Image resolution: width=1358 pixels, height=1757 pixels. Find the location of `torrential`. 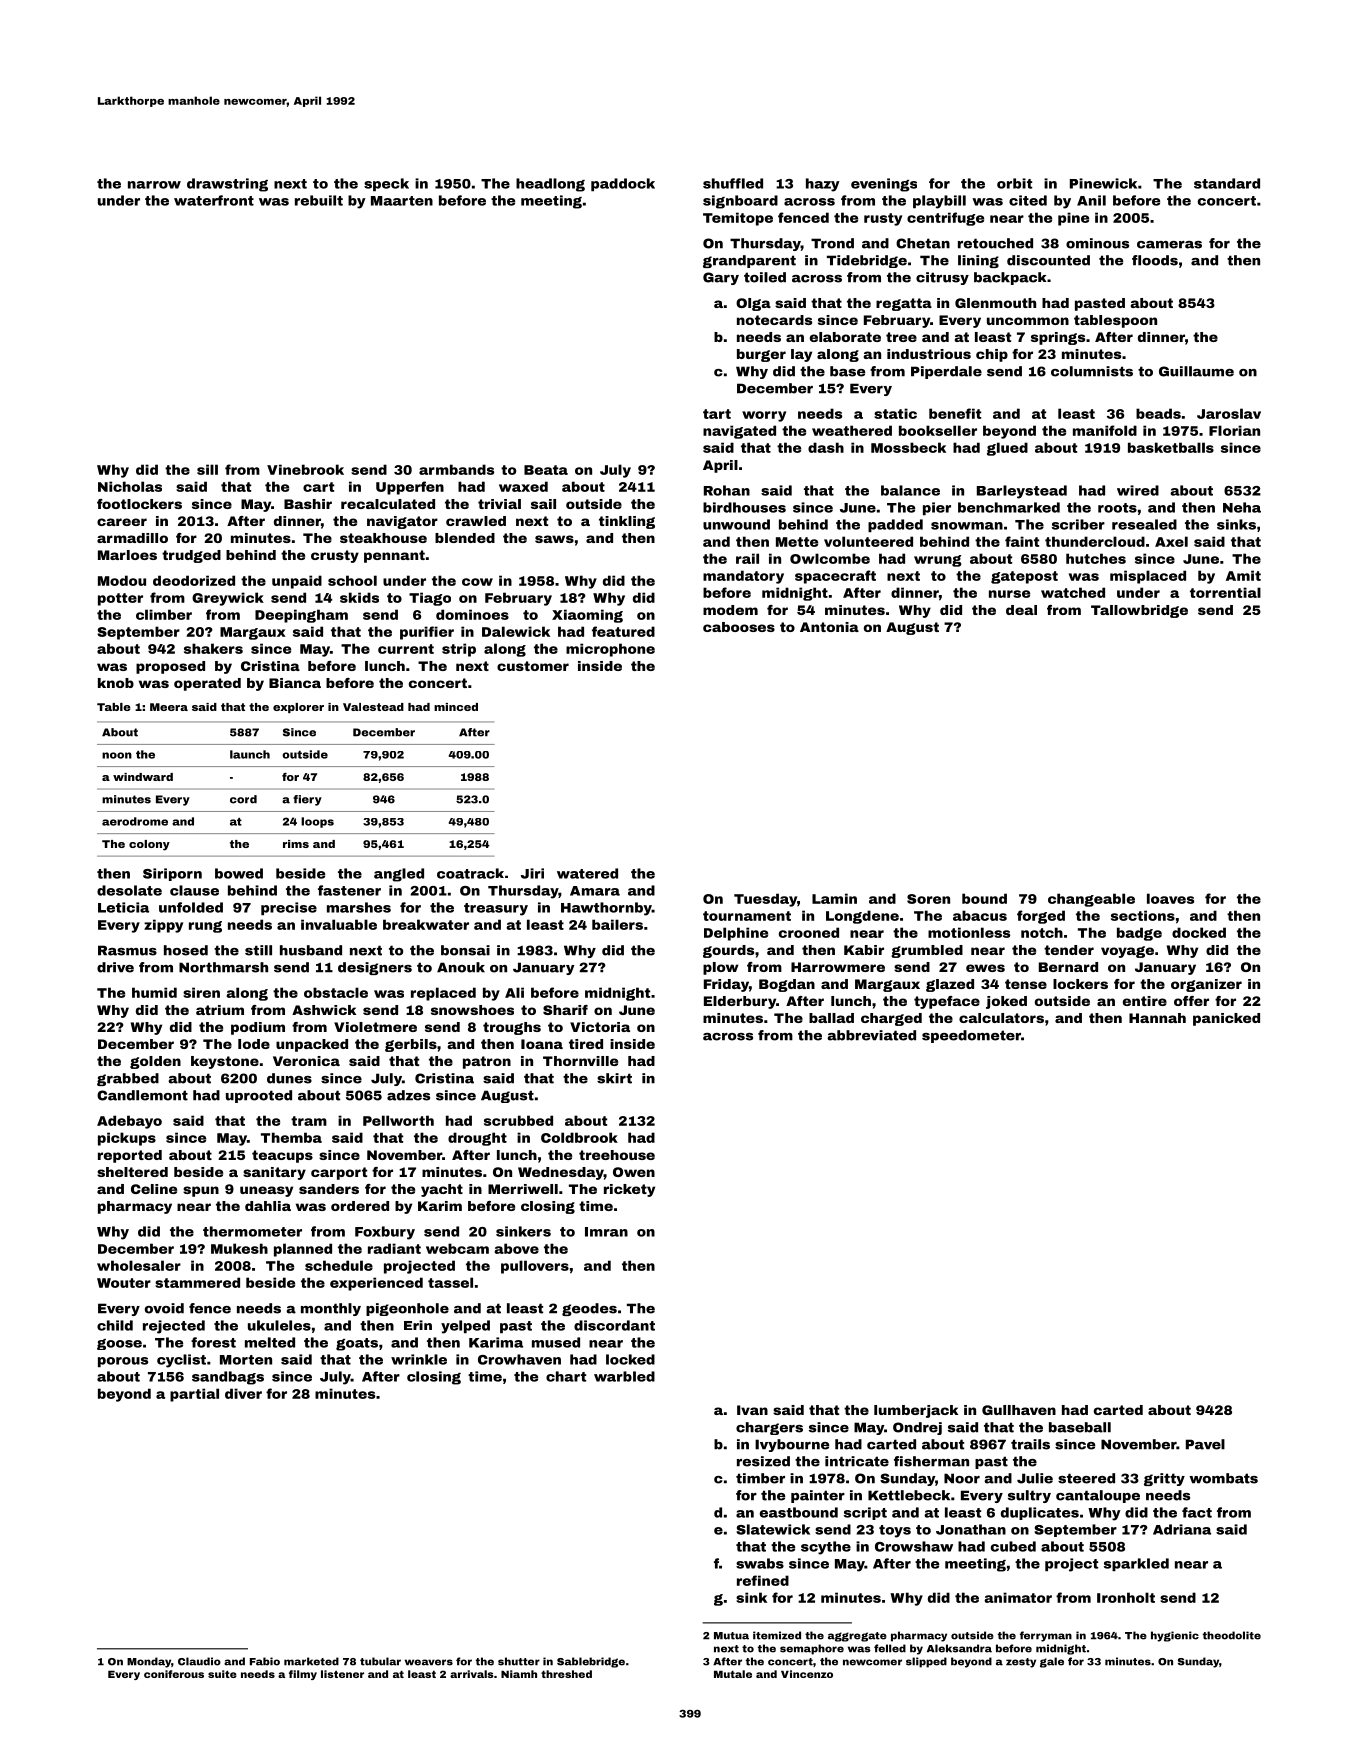

torrential is located at coordinates (1225, 592).
